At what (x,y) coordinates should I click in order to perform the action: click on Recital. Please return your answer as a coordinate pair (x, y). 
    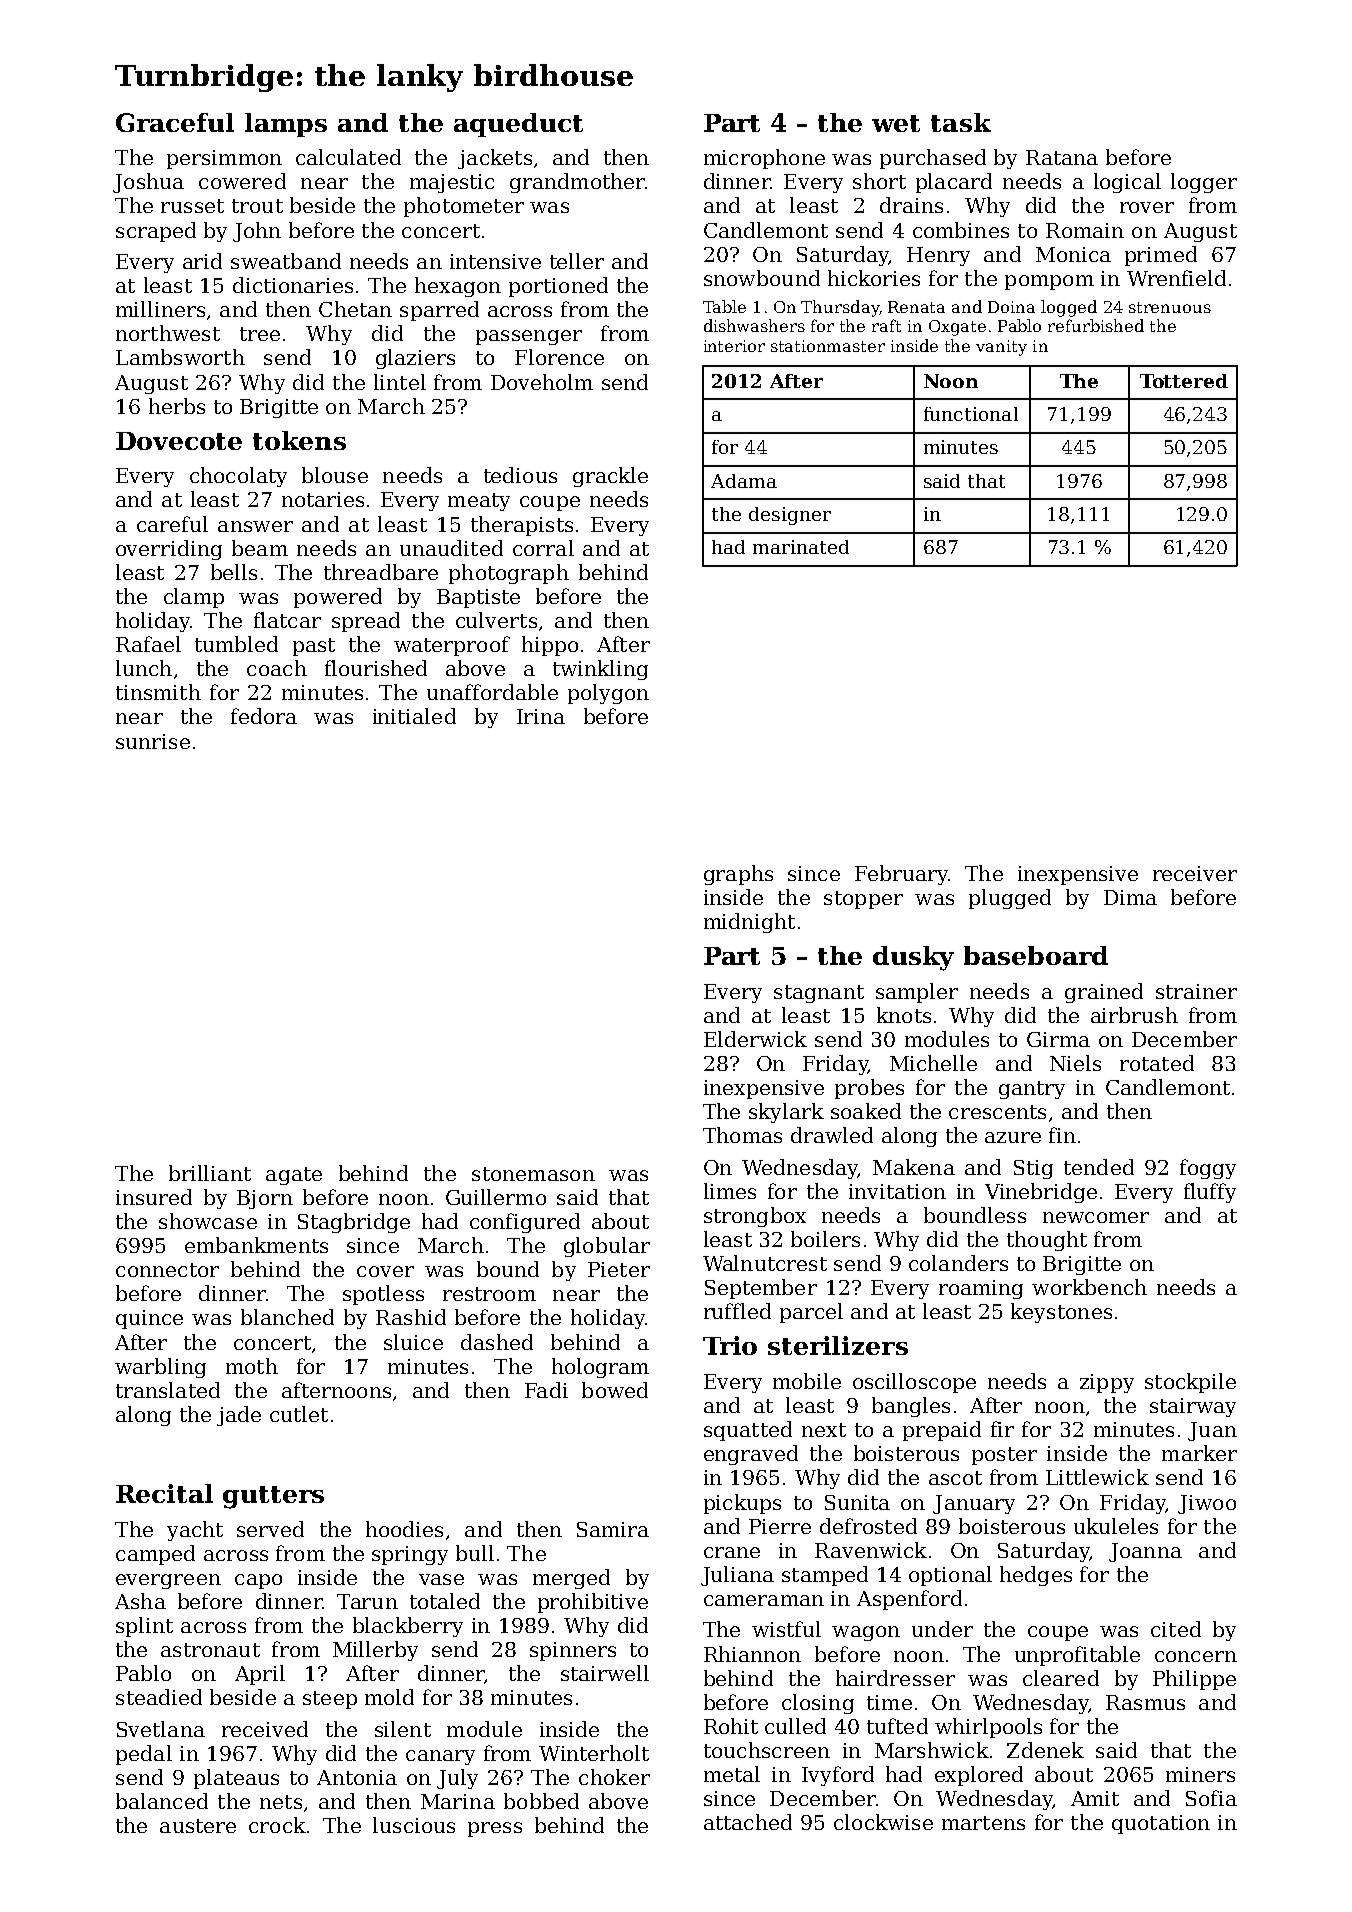
    Looking at the image, I should click on (164, 1493).
